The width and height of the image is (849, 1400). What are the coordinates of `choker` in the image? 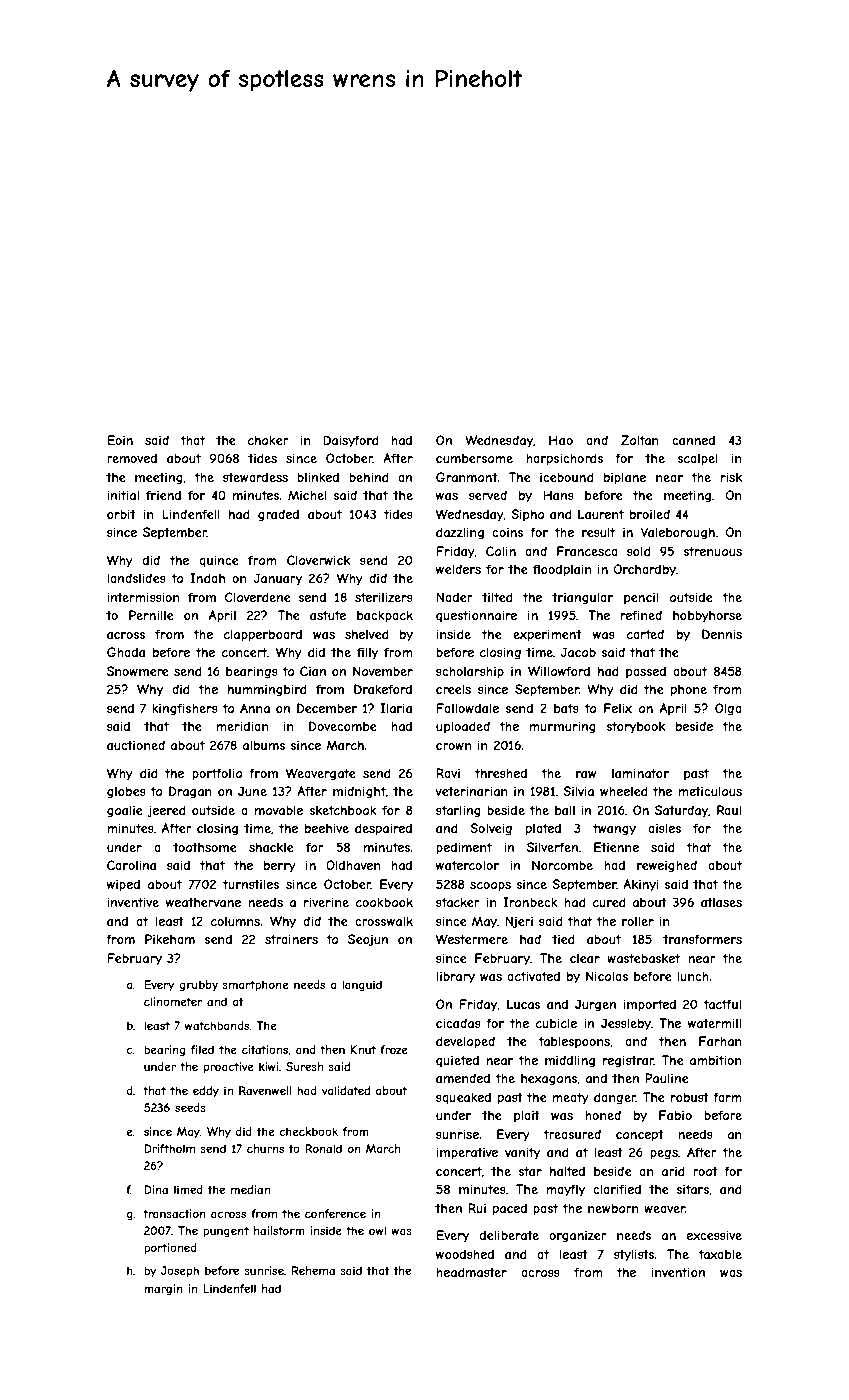 It's located at (268, 440).
